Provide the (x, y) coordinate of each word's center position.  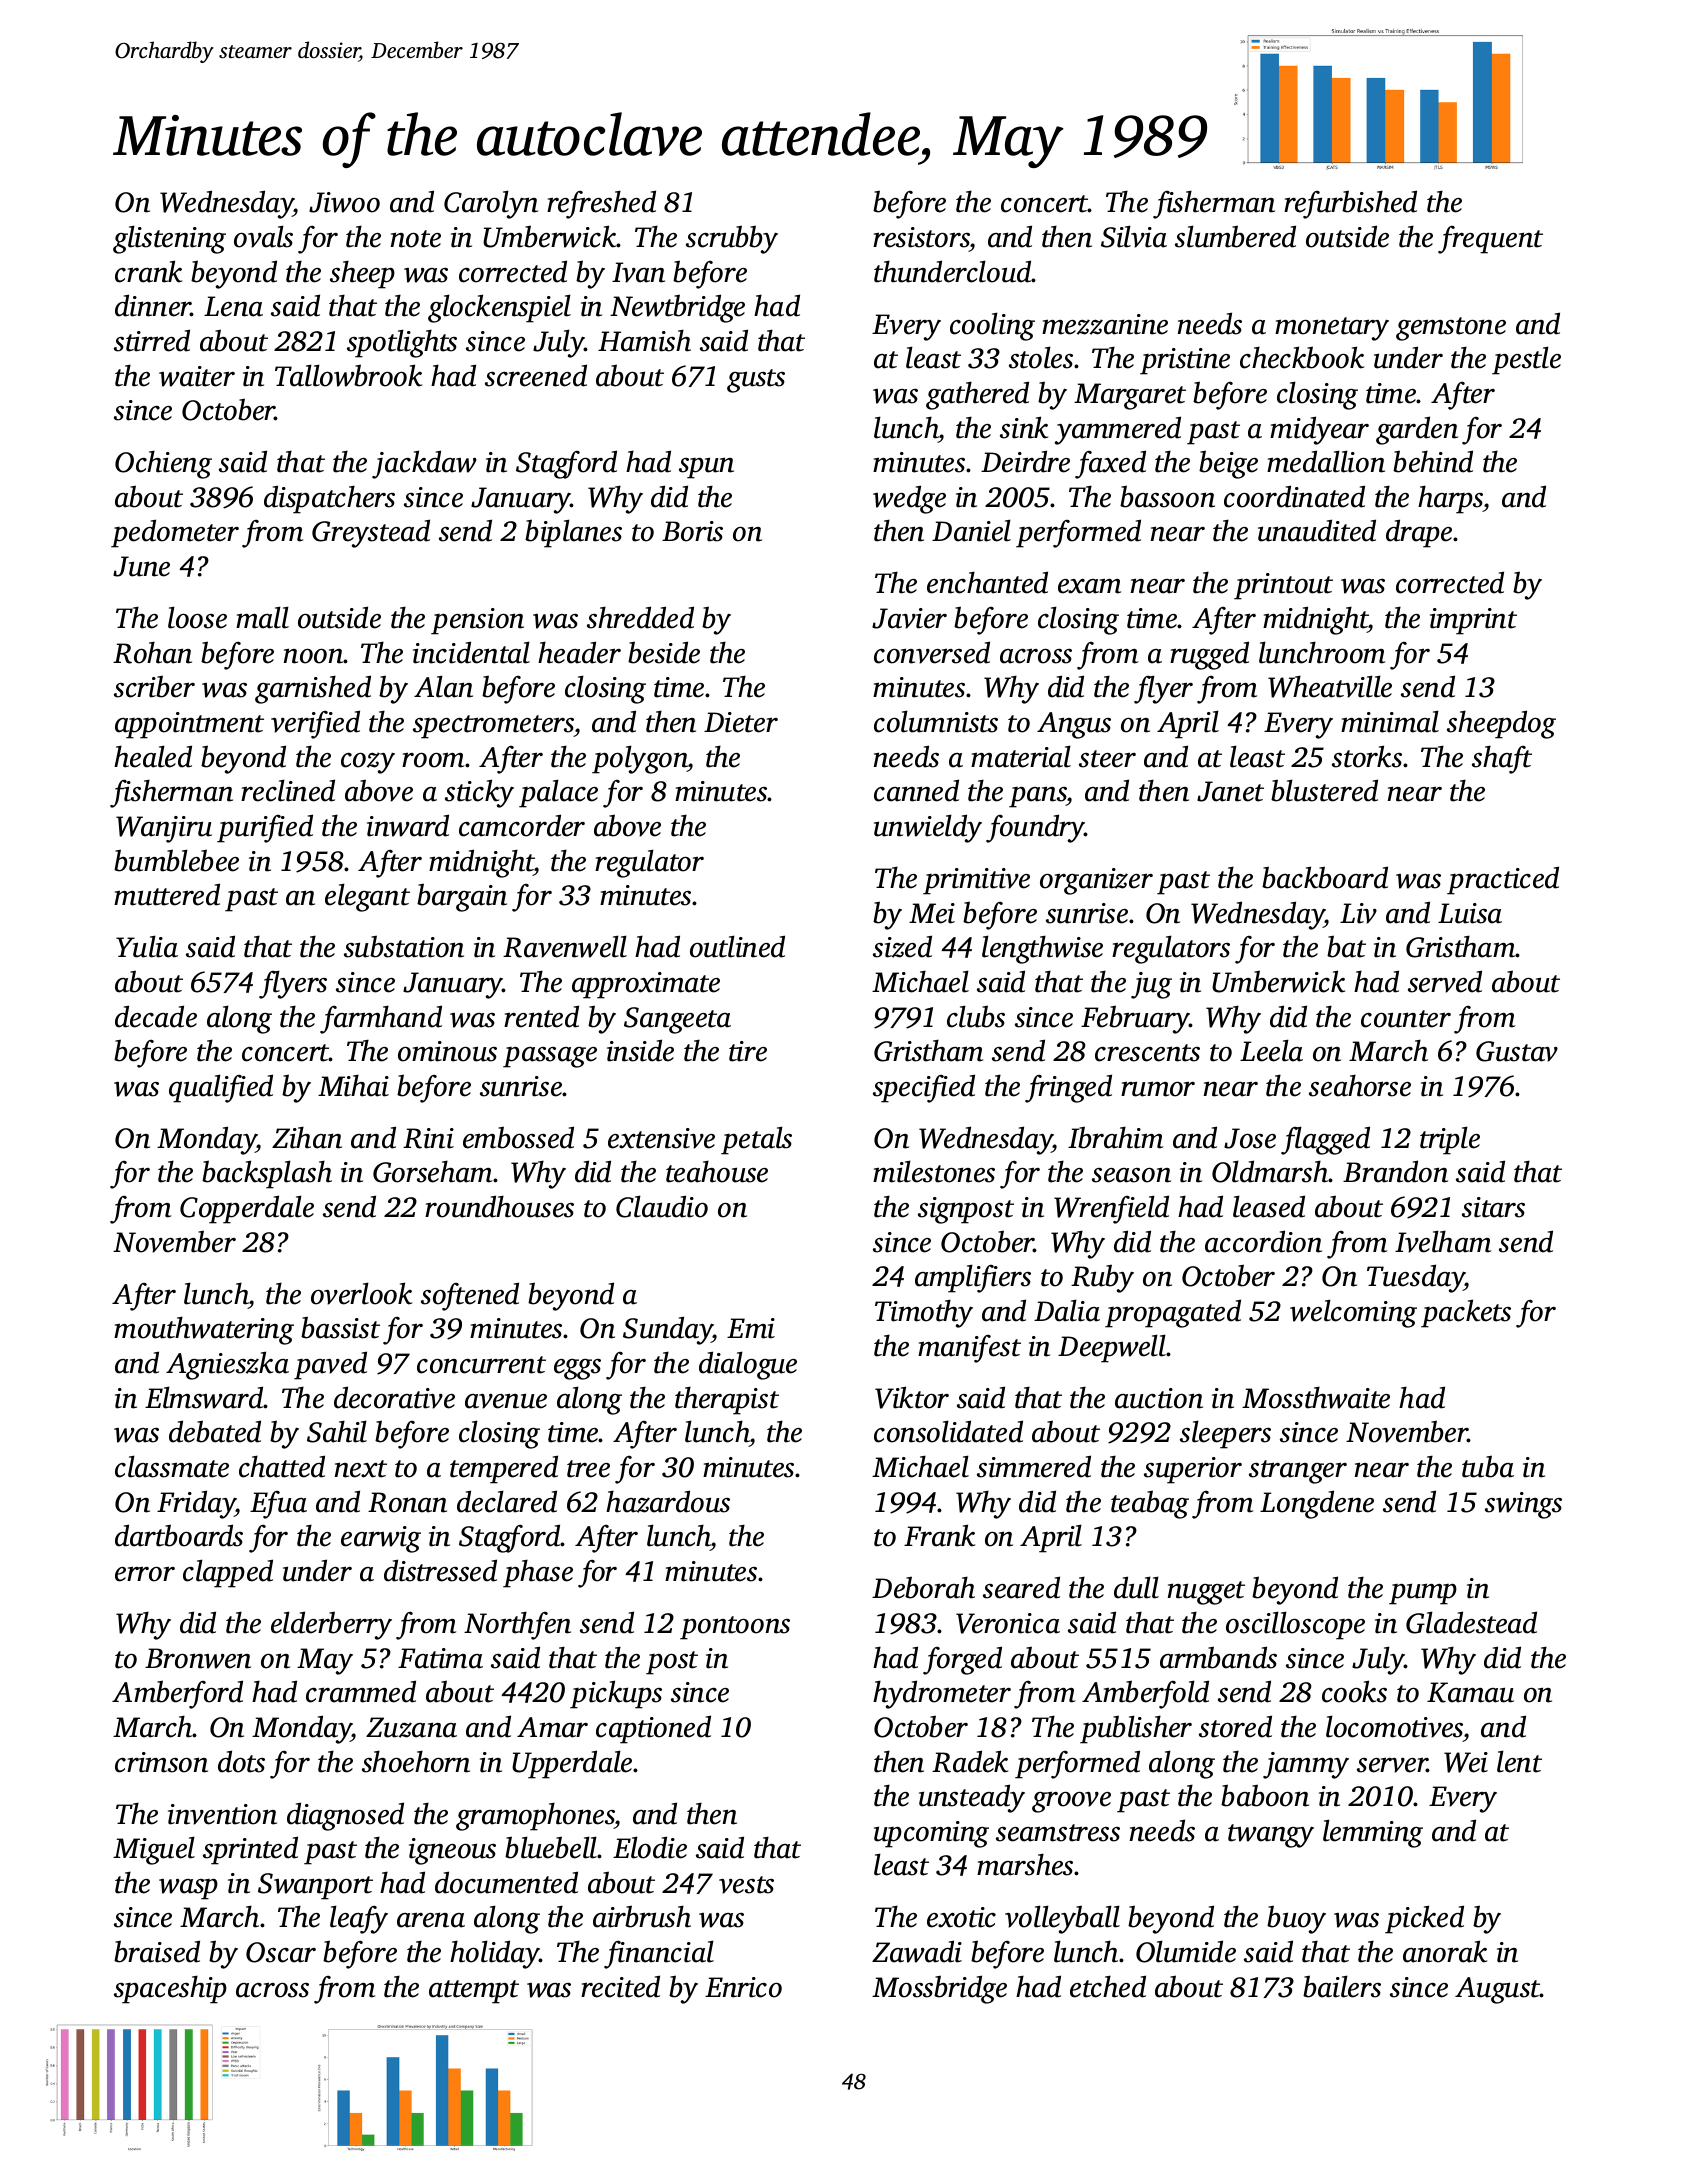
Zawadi (917, 1951)
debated (215, 1431)
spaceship (170, 1989)
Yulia (147, 946)
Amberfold (1145, 1694)
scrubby (732, 239)
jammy (1306, 1765)
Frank (939, 1535)
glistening (169, 239)
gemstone (1451, 329)
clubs (976, 1016)
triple (1450, 1140)
